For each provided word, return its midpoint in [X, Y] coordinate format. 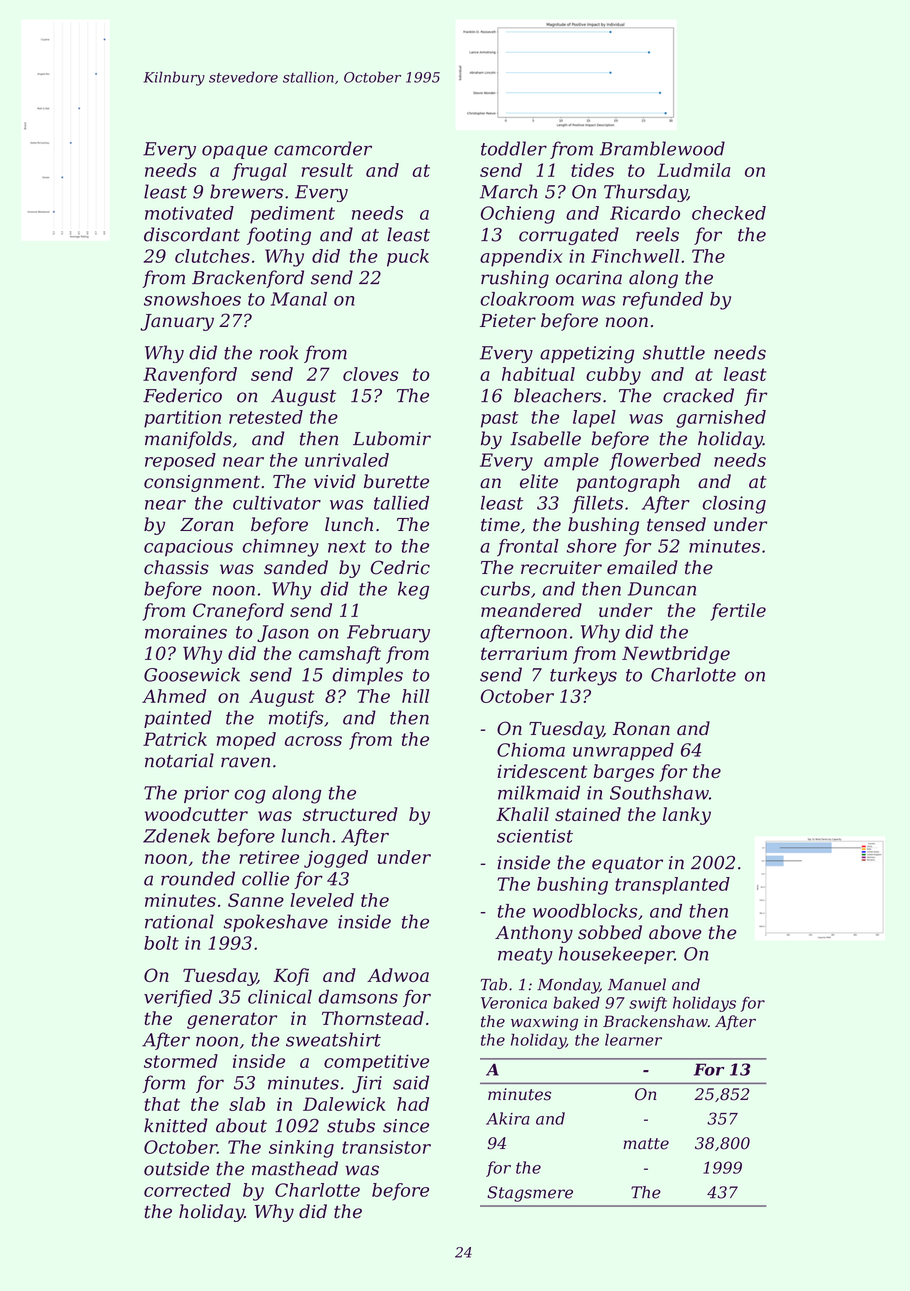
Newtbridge [676, 655]
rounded [198, 878]
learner [633, 1039]
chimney [281, 548]
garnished [721, 419]
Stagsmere [530, 1194]
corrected [187, 1190]
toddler [514, 148]
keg [413, 590]
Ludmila [693, 170]
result [327, 170]
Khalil [522, 814]
